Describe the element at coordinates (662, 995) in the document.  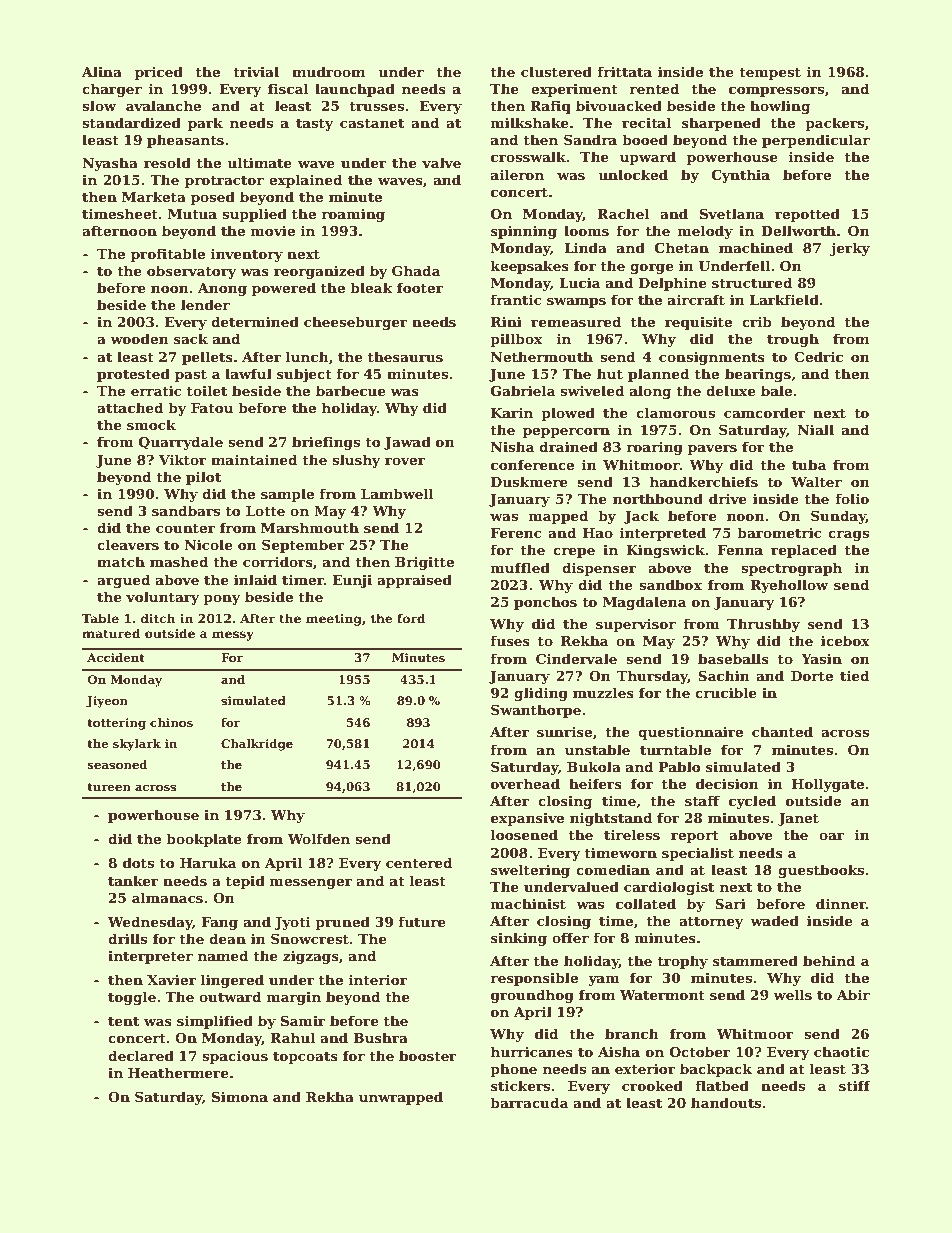
I see `Watermont` at that location.
